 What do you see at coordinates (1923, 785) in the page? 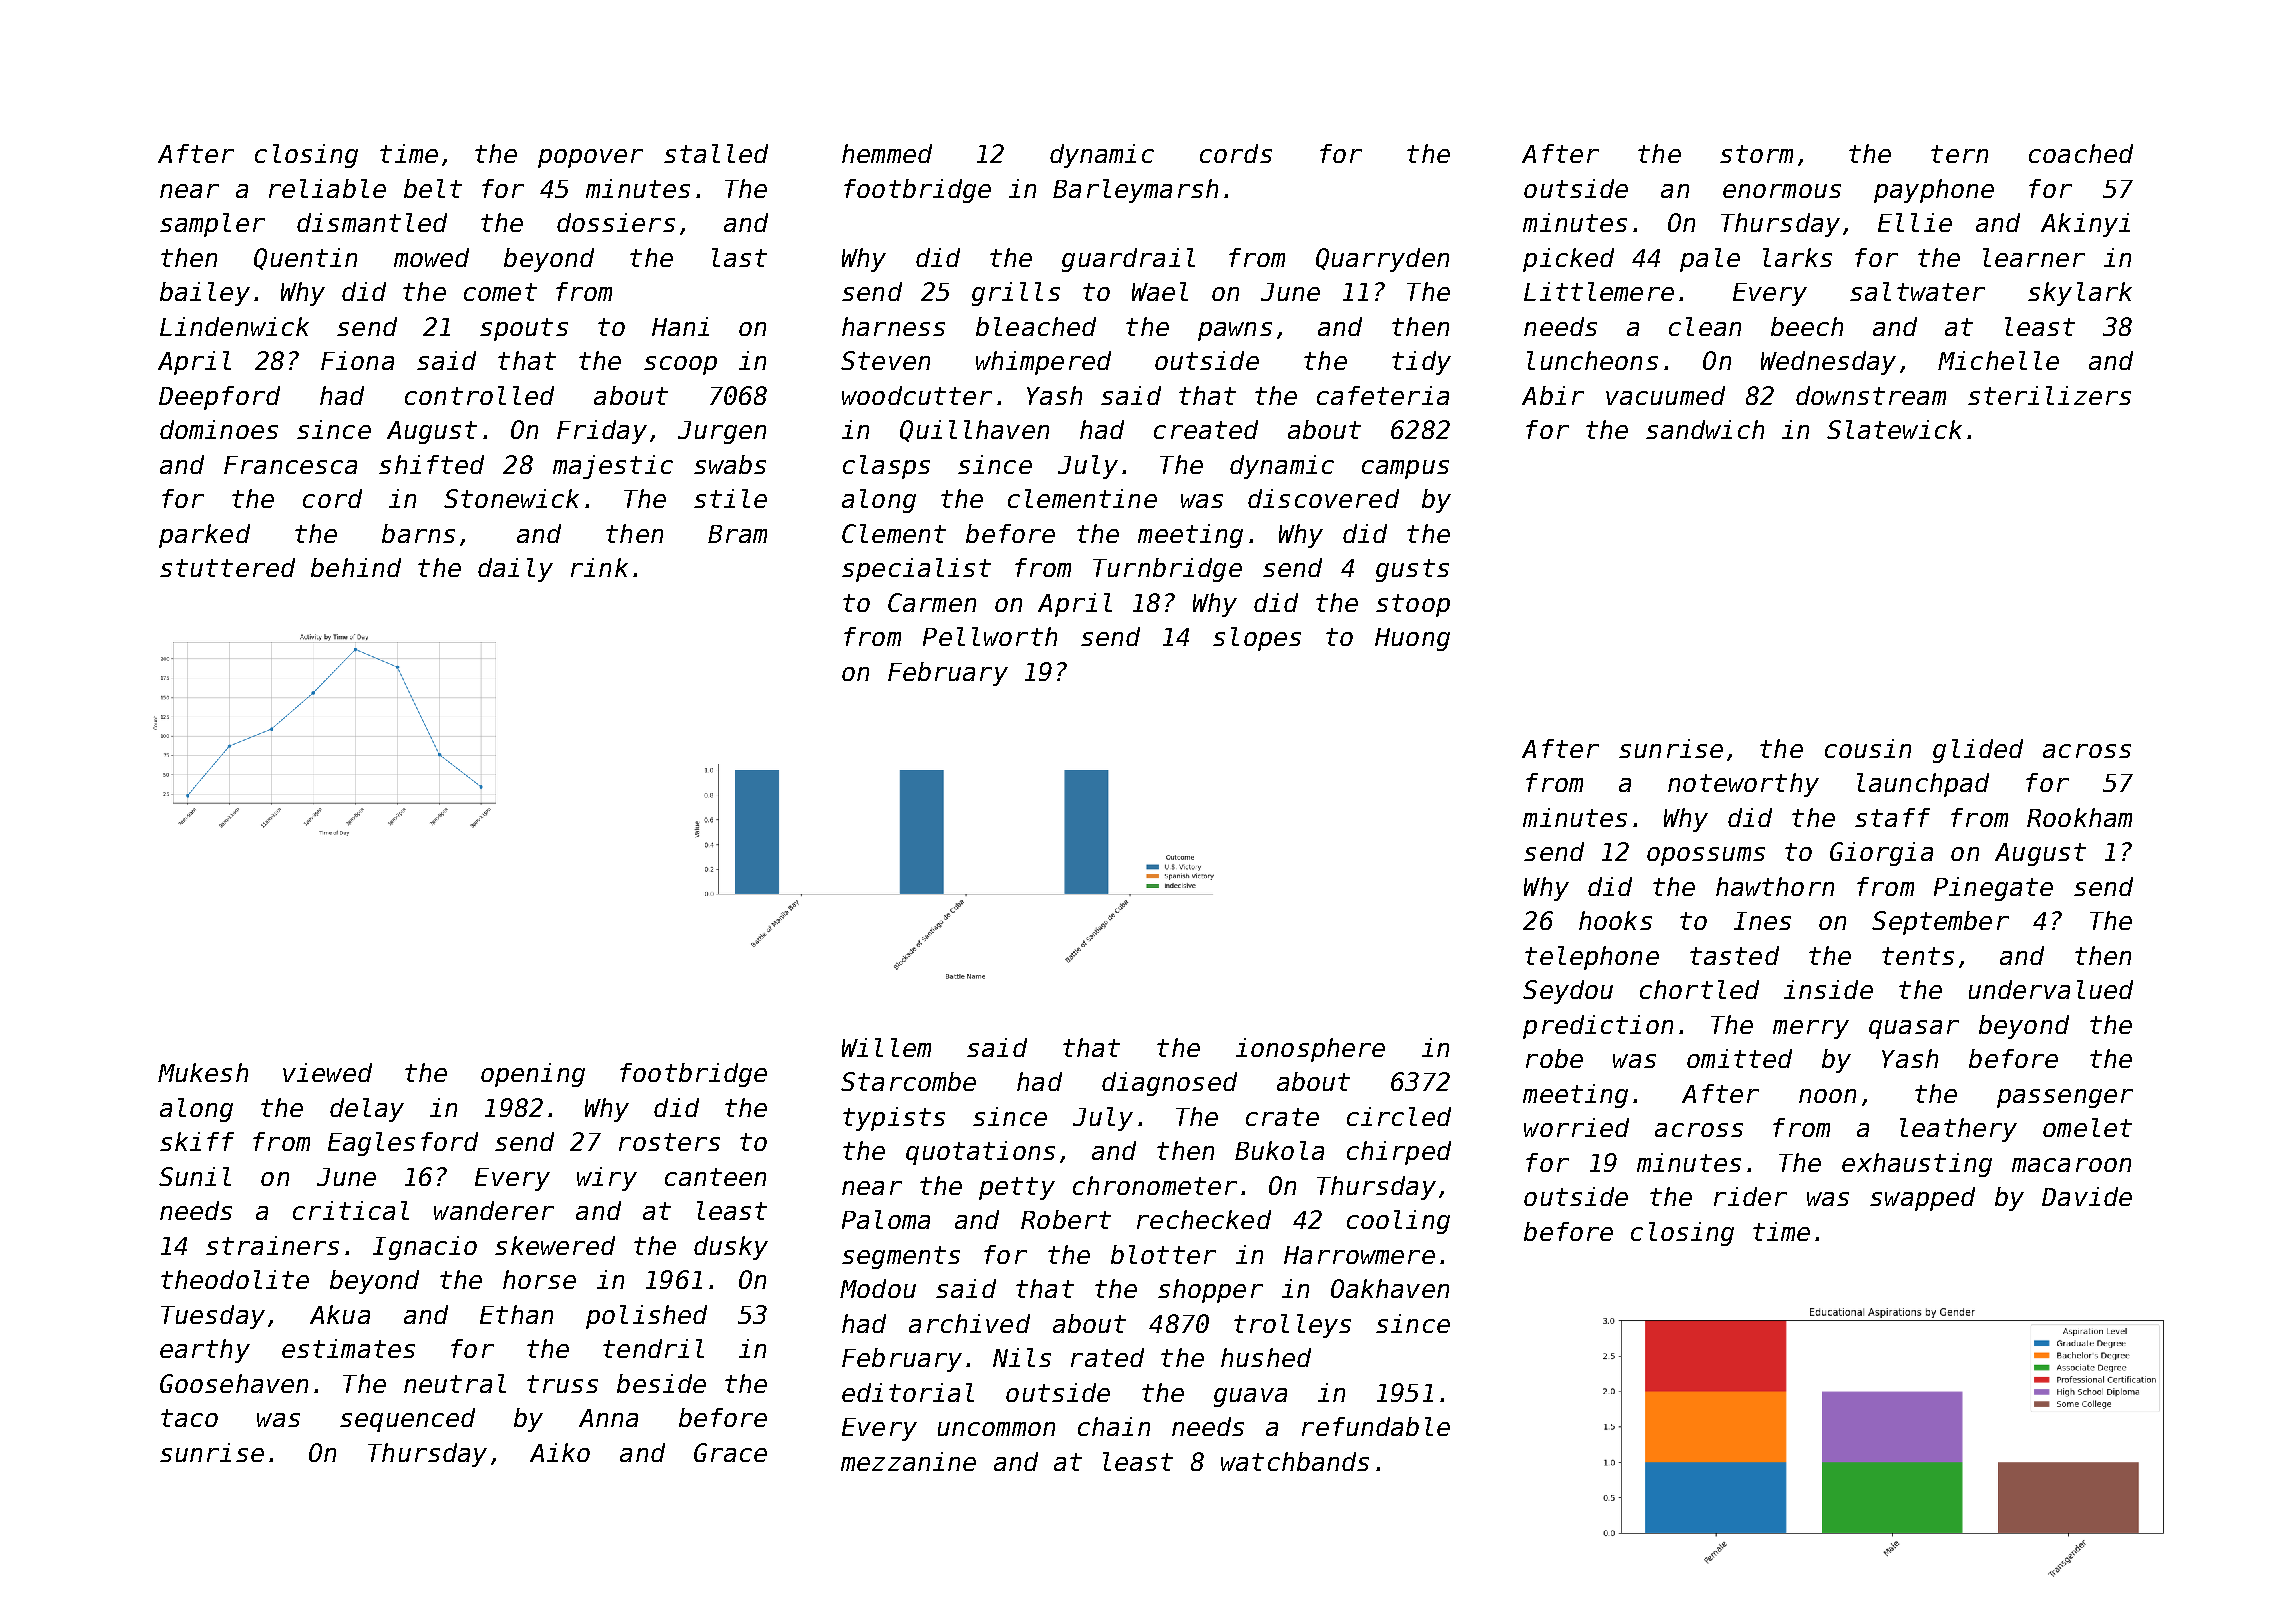
I see `launchpad` at bounding box center [1923, 785].
